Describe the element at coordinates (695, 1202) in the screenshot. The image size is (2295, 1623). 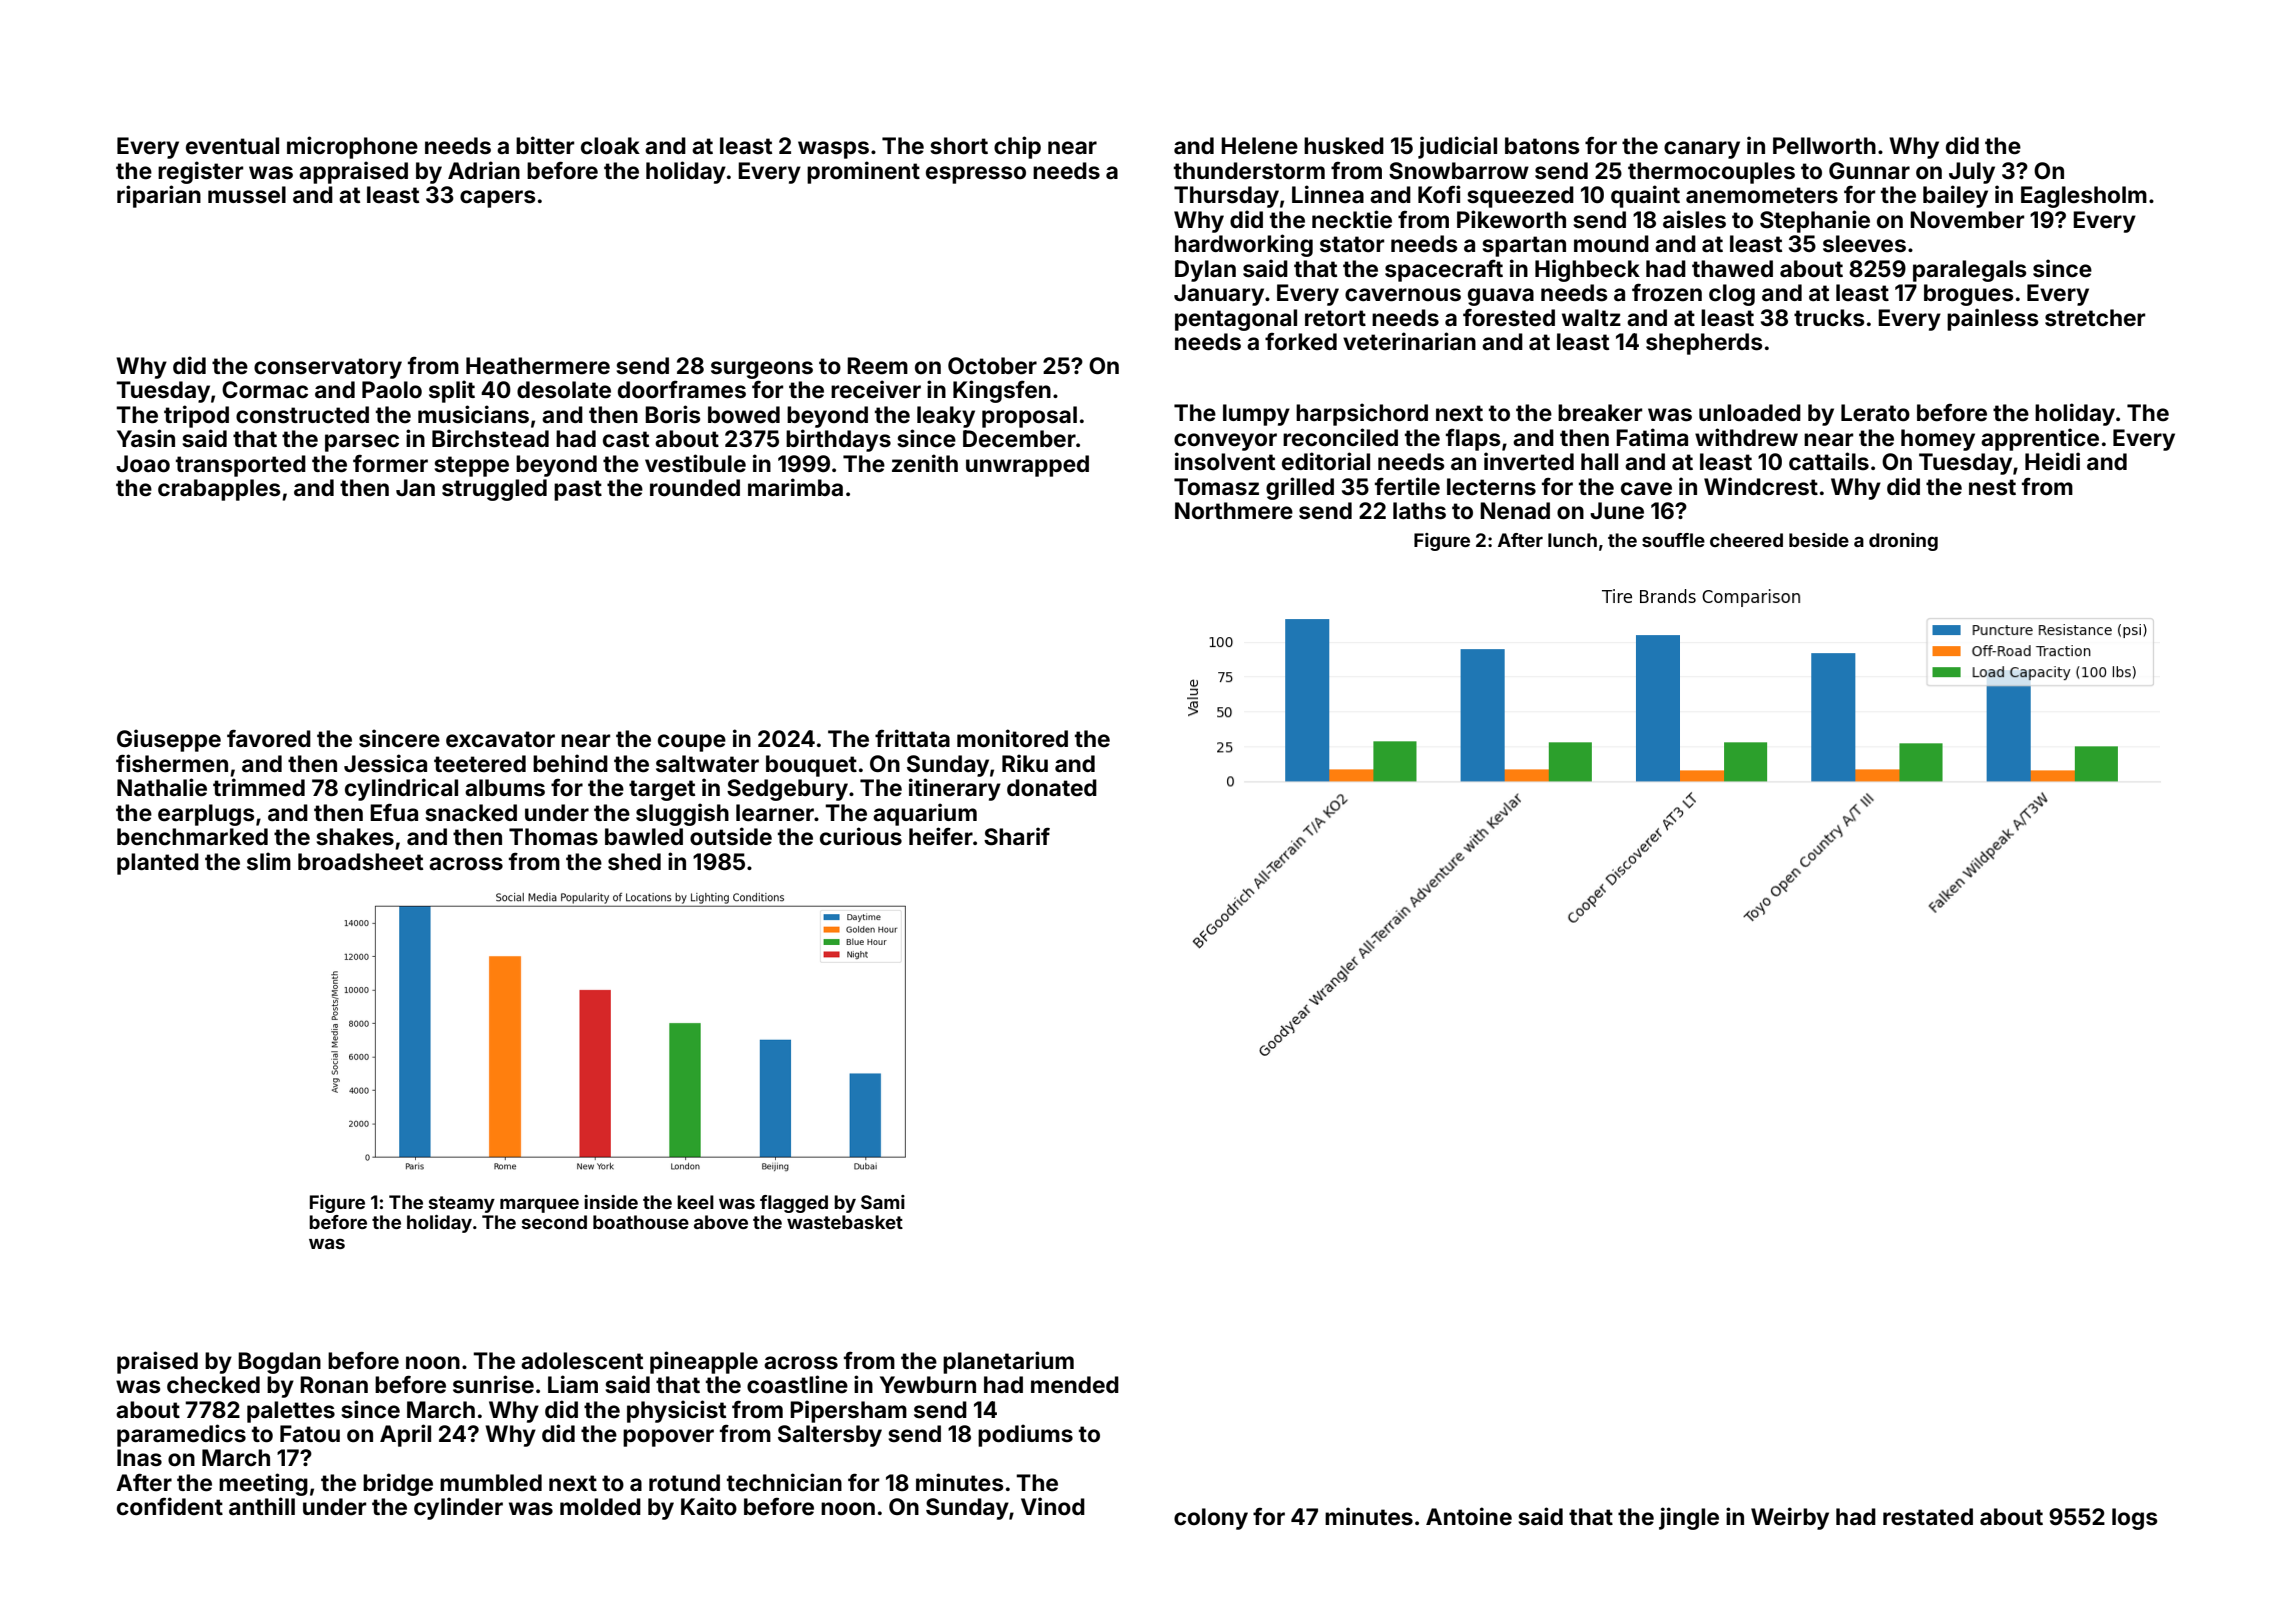
I see `keel` at that location.
